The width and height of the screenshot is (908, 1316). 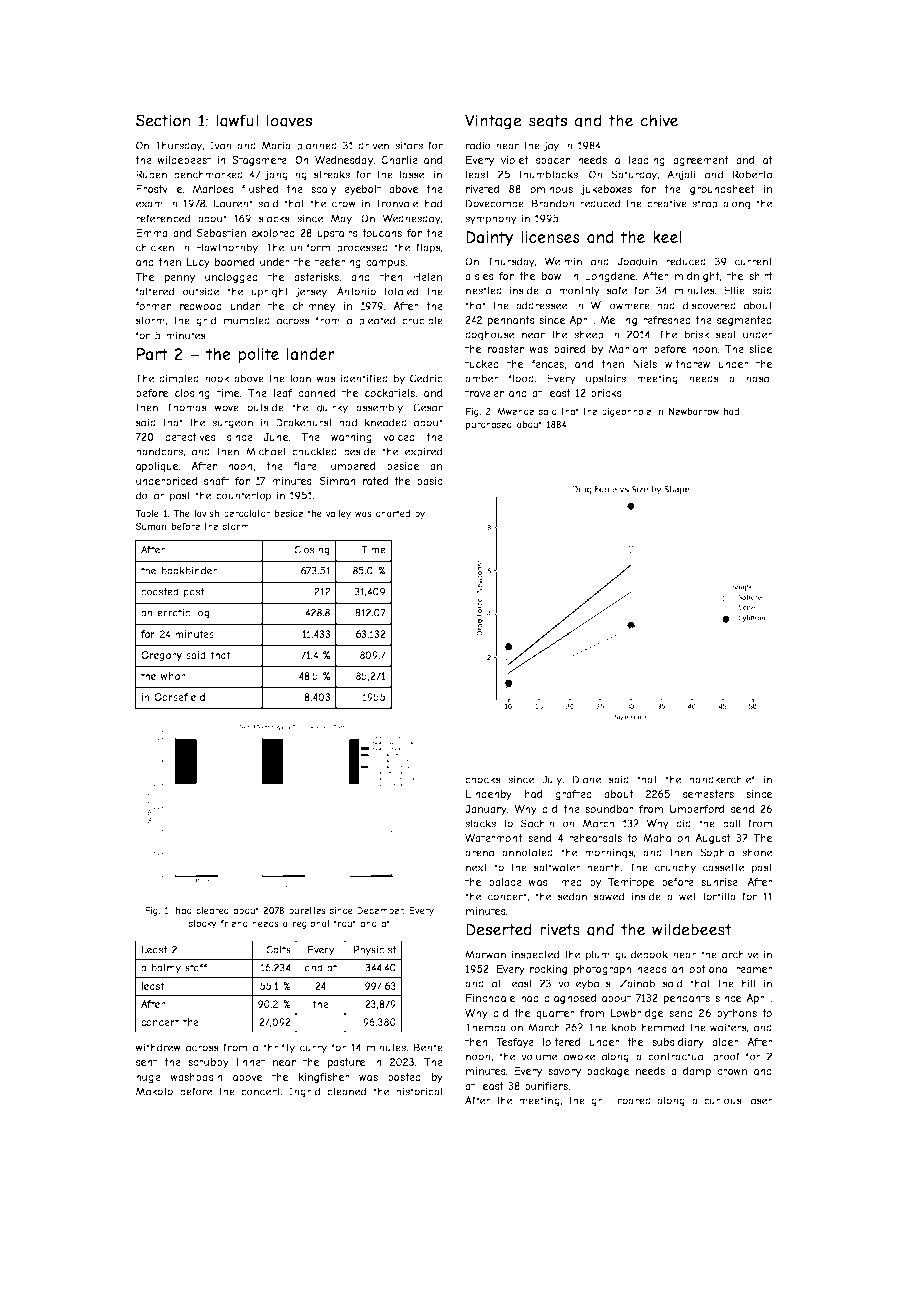 I want to click on Vintage, so click(x=493, y=122).
